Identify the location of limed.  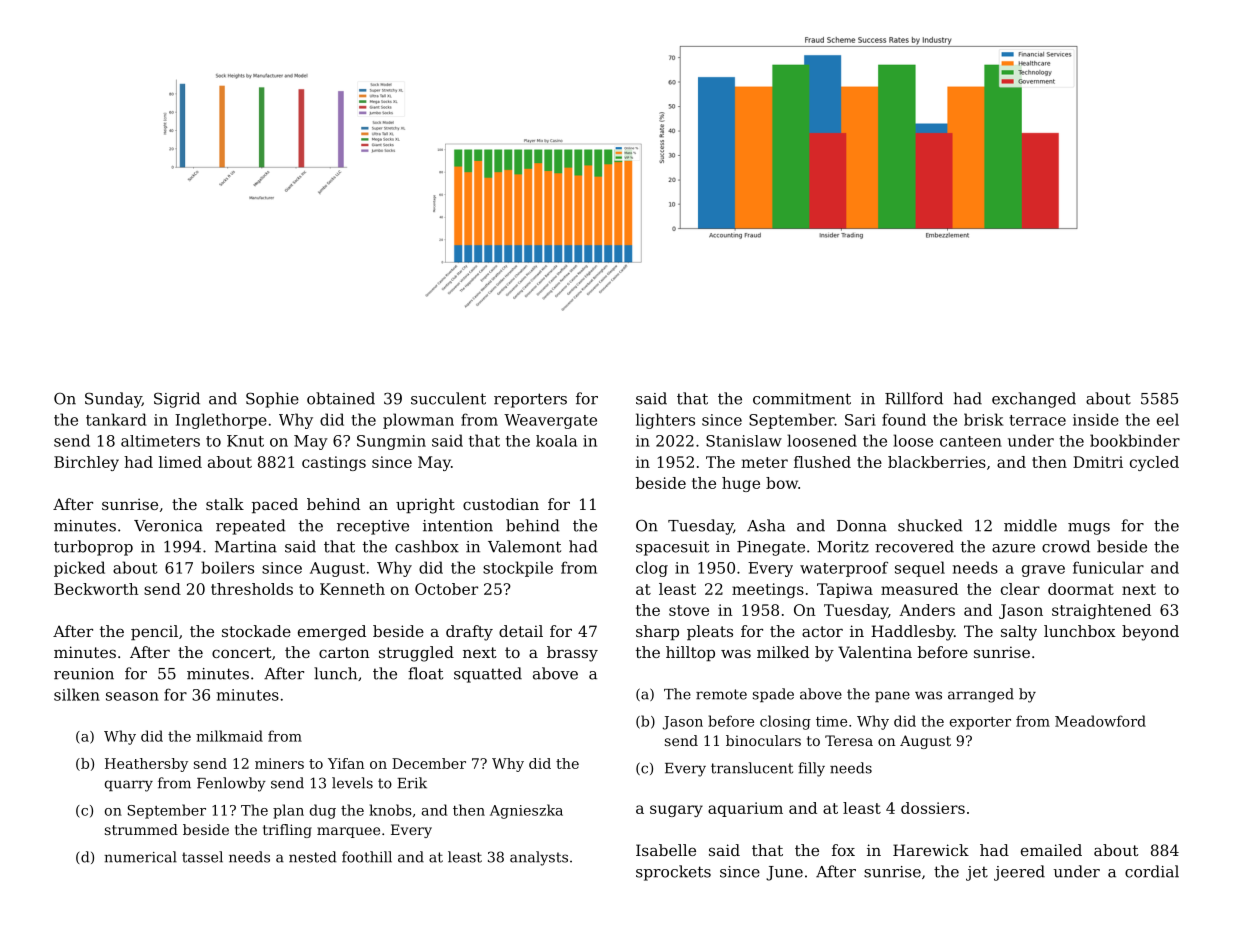
(180, 462).
